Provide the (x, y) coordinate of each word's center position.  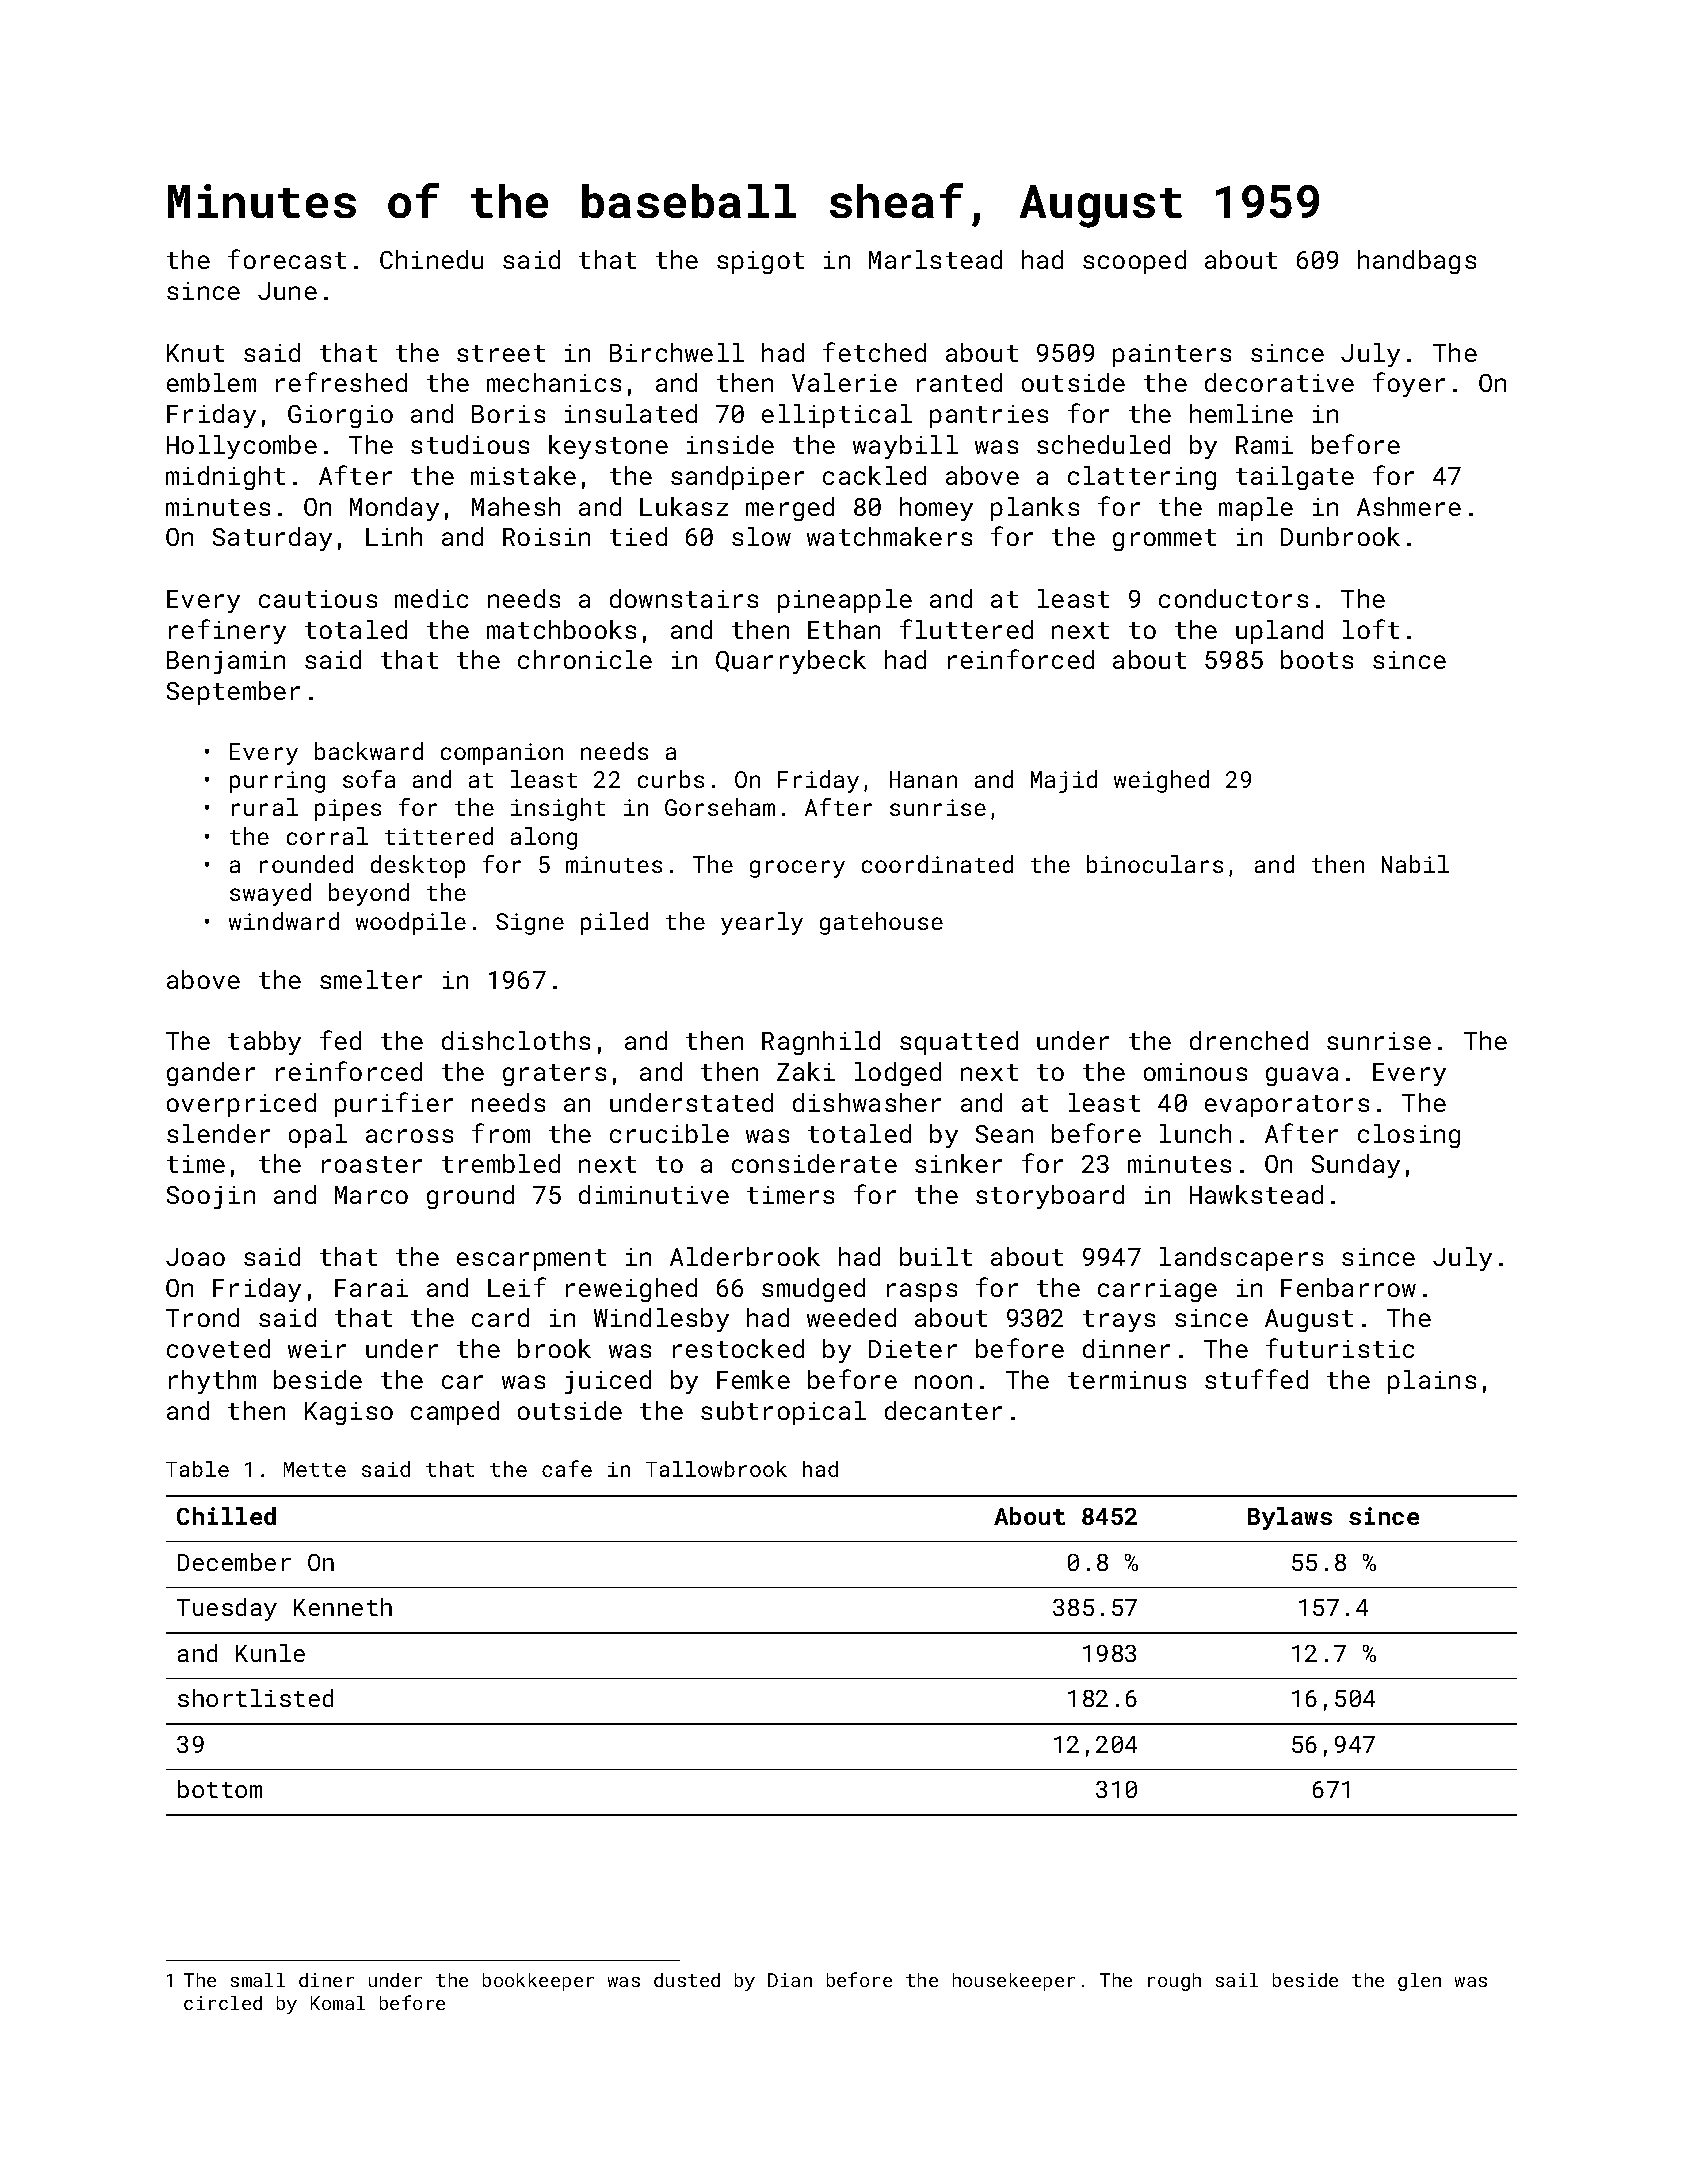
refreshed (341, 382)
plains (1432, 1382)
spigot (760, 262)
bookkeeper (538, 1982)
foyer (1409, 384)
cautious (318, 599)
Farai (371, 1288)
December (234, 1562)
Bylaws (1290, 1518)
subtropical (783, 1413)
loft (1371, 629)
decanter (943, 1410)
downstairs (684, 598)
